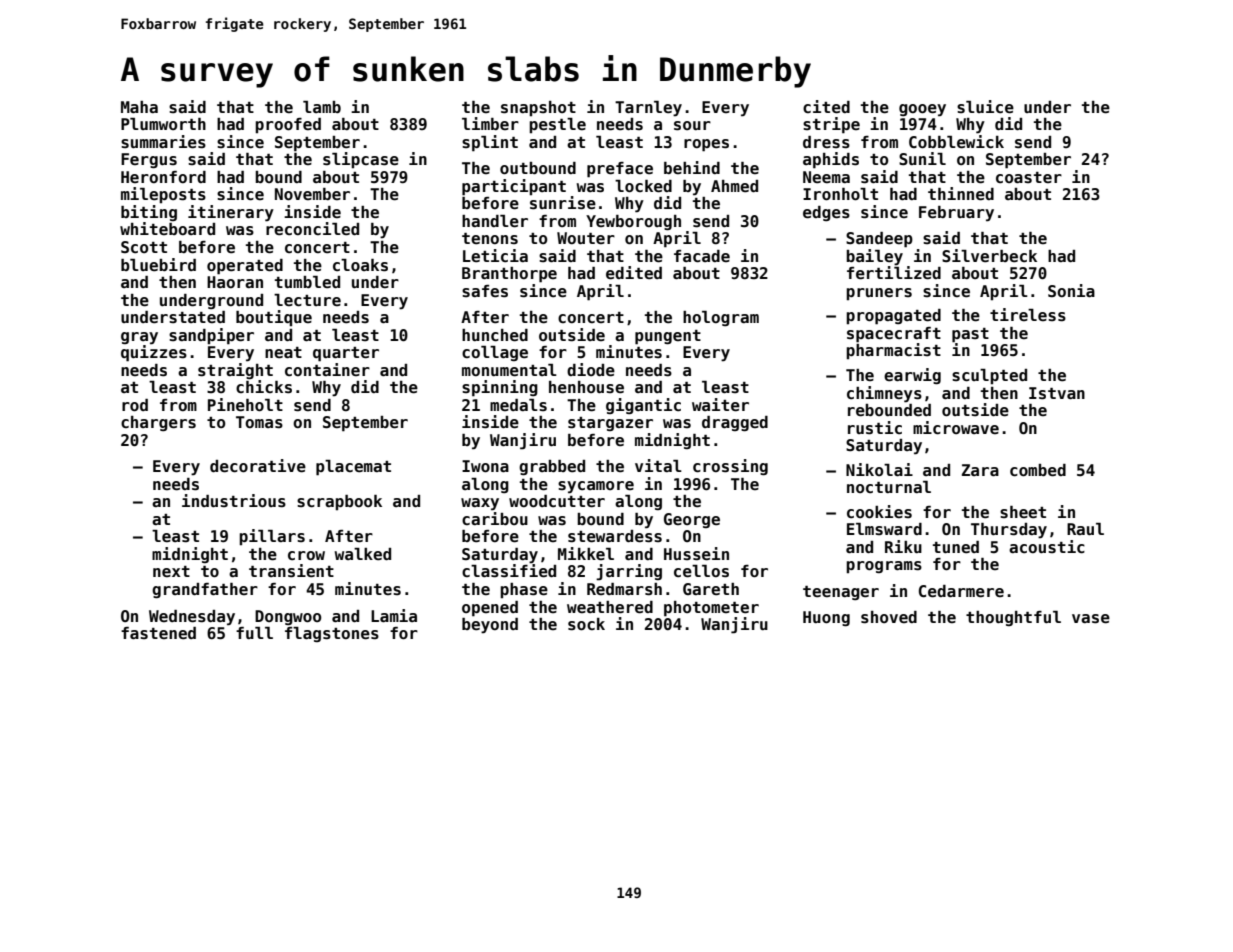 The width and height of the screenshot is (1233, 952). What do you see at coordinates (490, 143) in the screenshot?
I see `splint` at bounding box center [490, 143].
